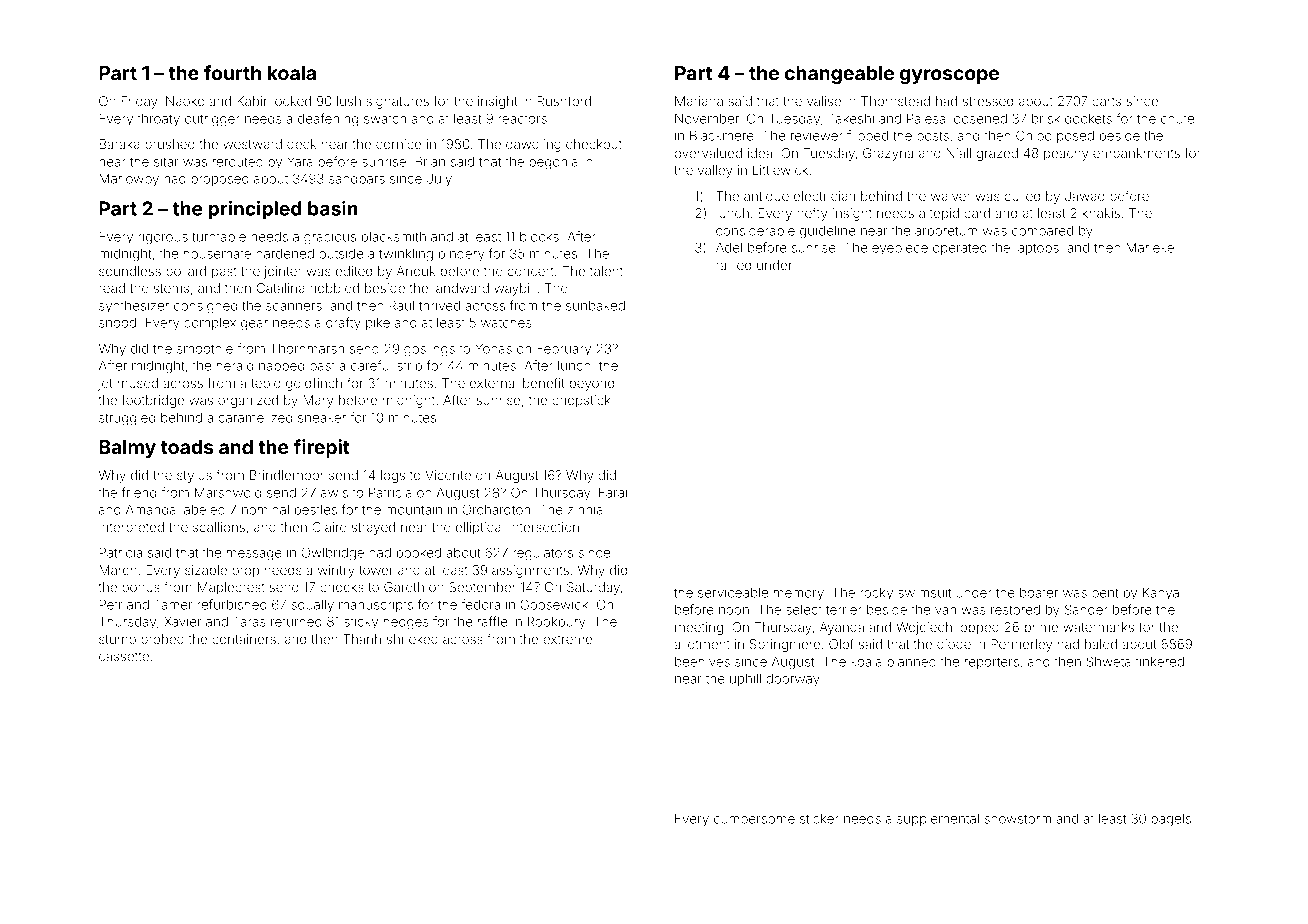 Image resolution: width=1308 pixels, height=924 pixels. I want to click on gyroscope, so click(949, 76).
